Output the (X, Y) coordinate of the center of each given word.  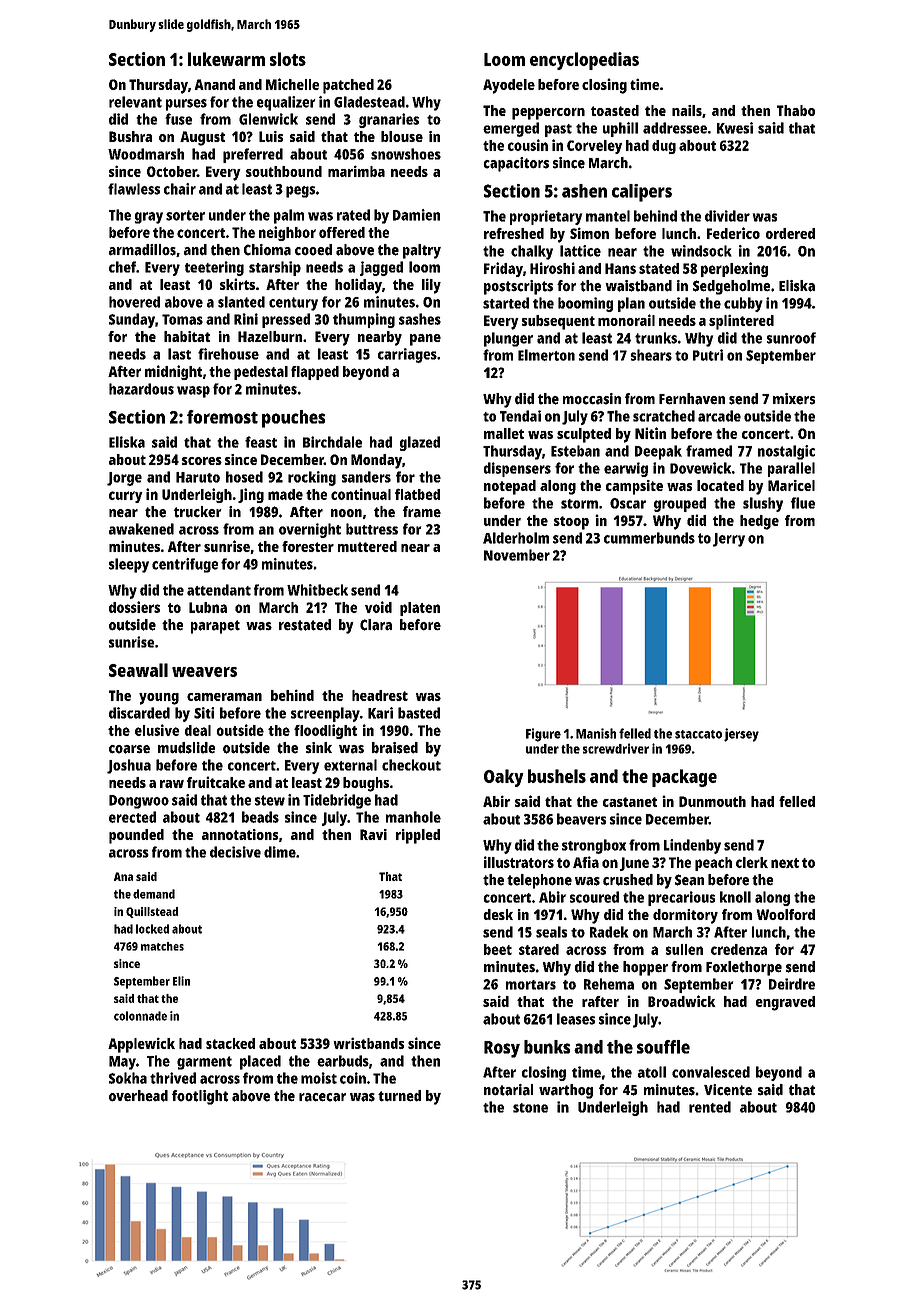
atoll (652, 1072)
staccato (698, 734)
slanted (241, 302)
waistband (639, 286)
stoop (571, 523)
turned (399, 1096)
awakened (141, 529)
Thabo (796, 110)
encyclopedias (584, 61)
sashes (420, 319)
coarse (129, 749)
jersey (741, 735)
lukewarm (226, 59)
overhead (138, 1096)
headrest (380, 695)
